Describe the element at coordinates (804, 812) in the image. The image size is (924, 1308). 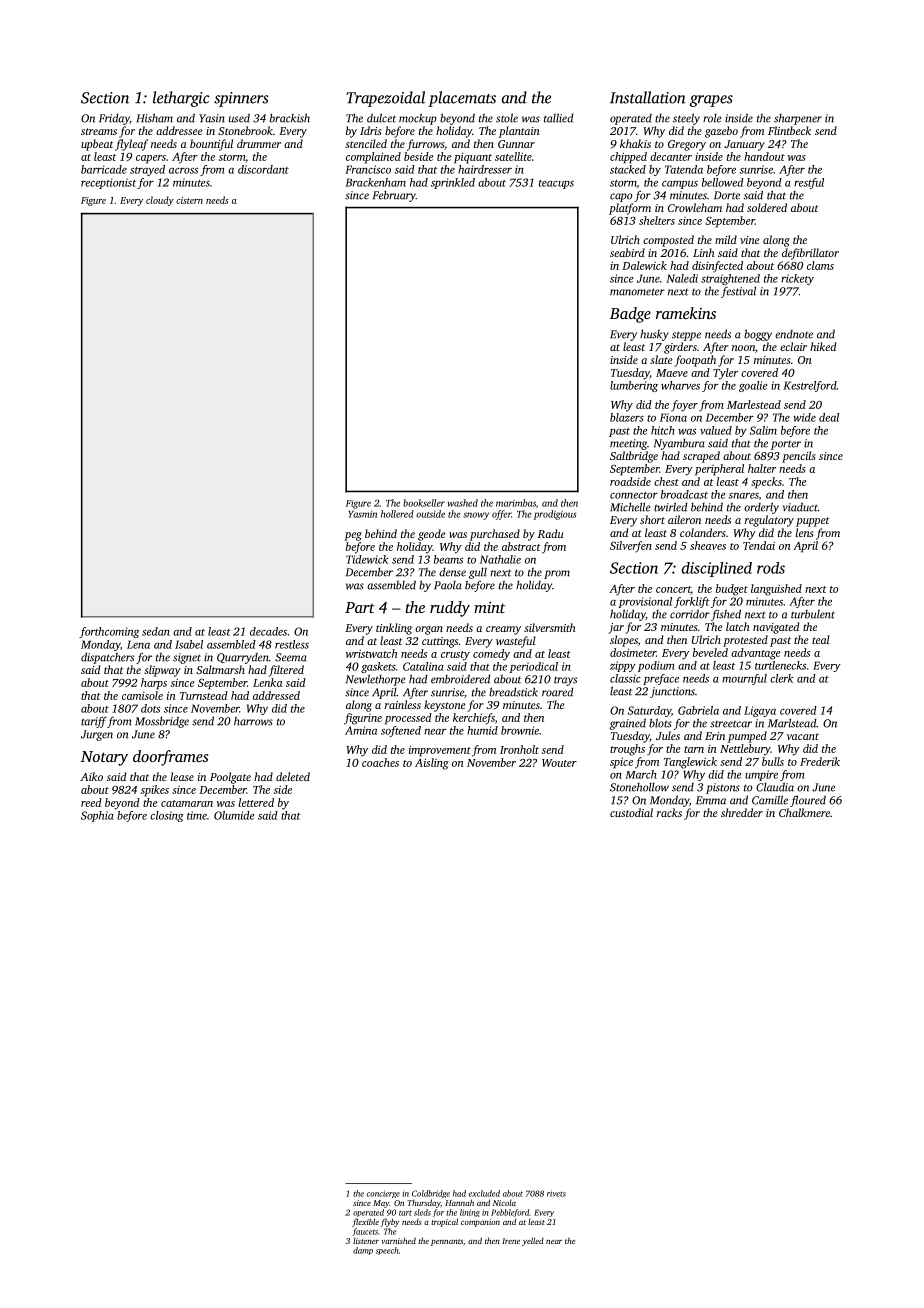
I see `Chalkmere` at that location.
